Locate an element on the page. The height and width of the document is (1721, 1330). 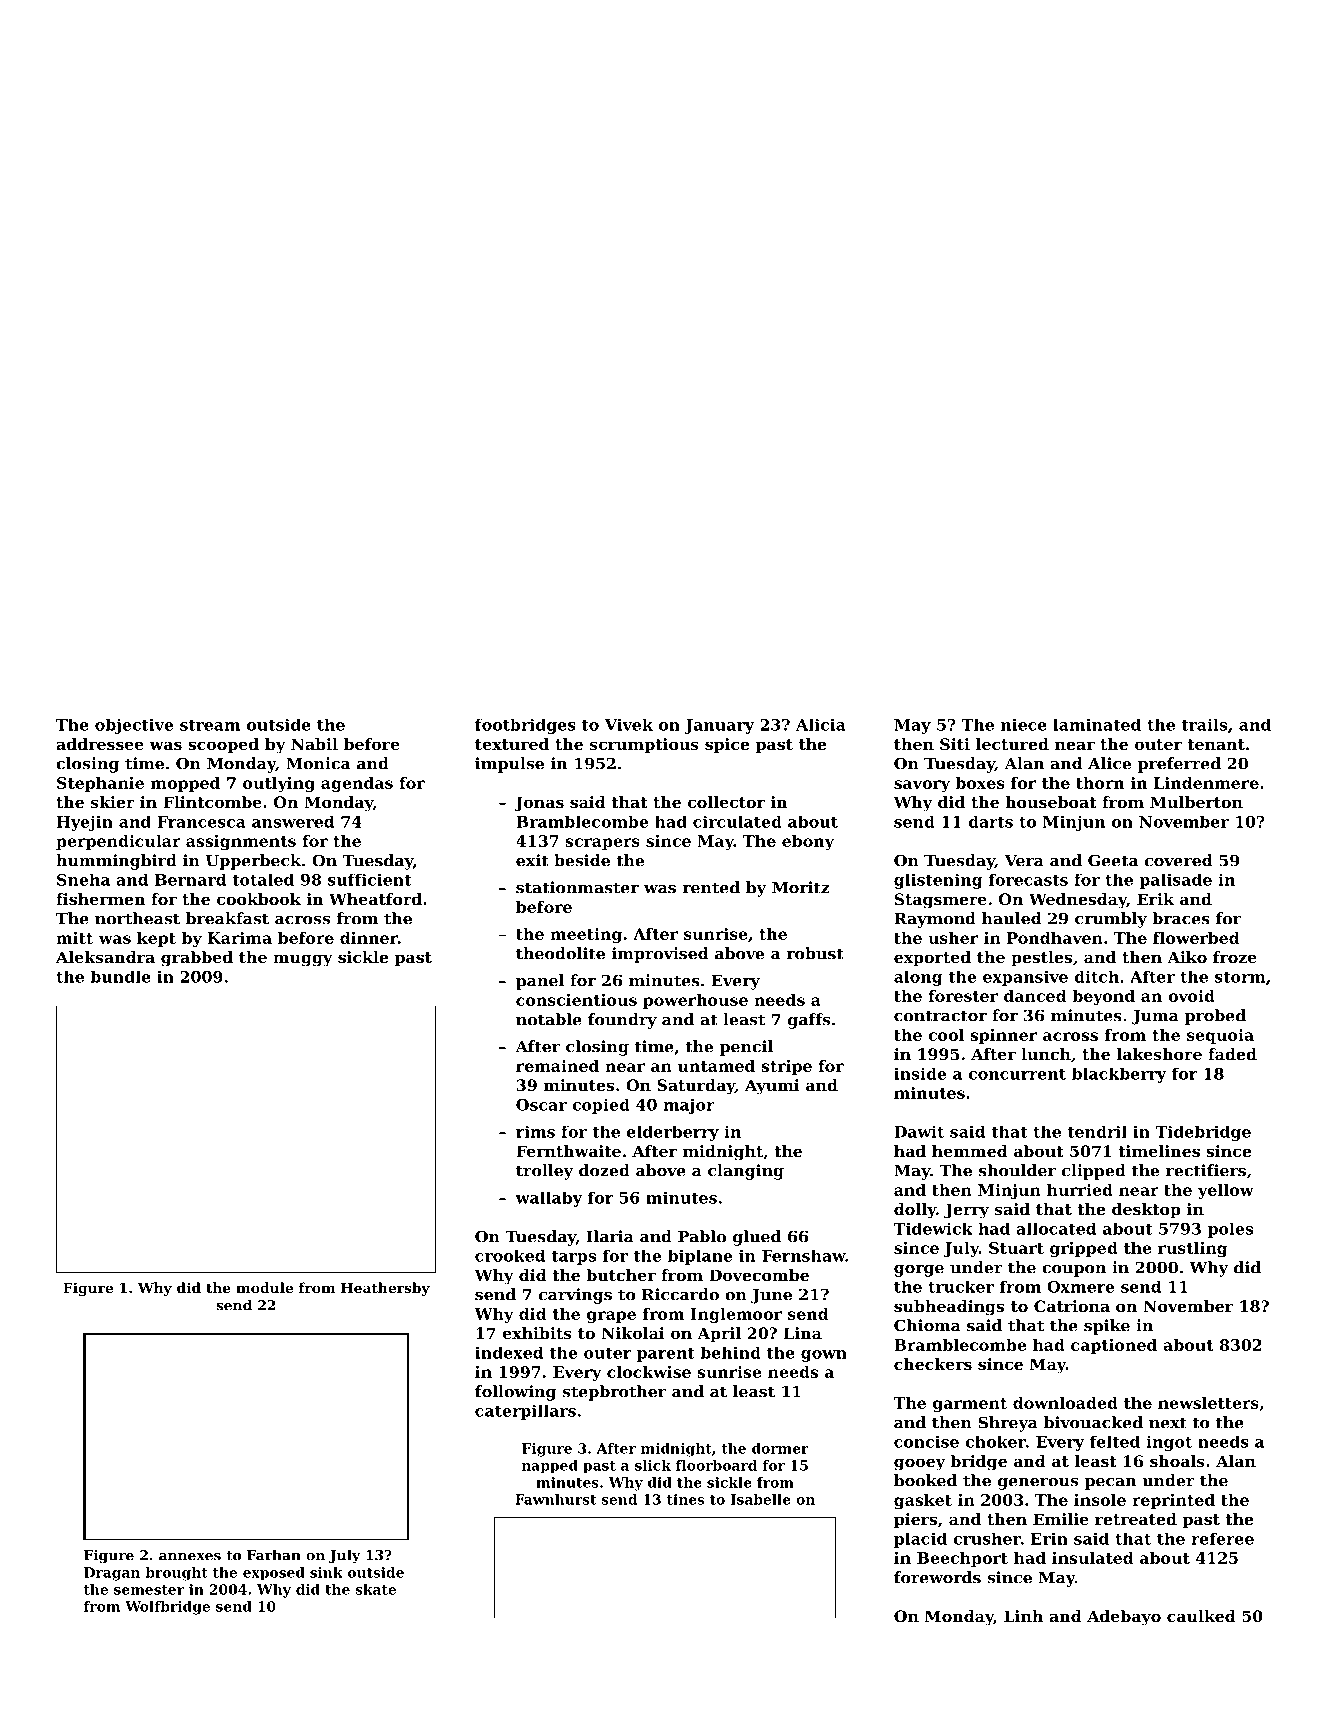
Alicia is located at coordinates (821, 725).
